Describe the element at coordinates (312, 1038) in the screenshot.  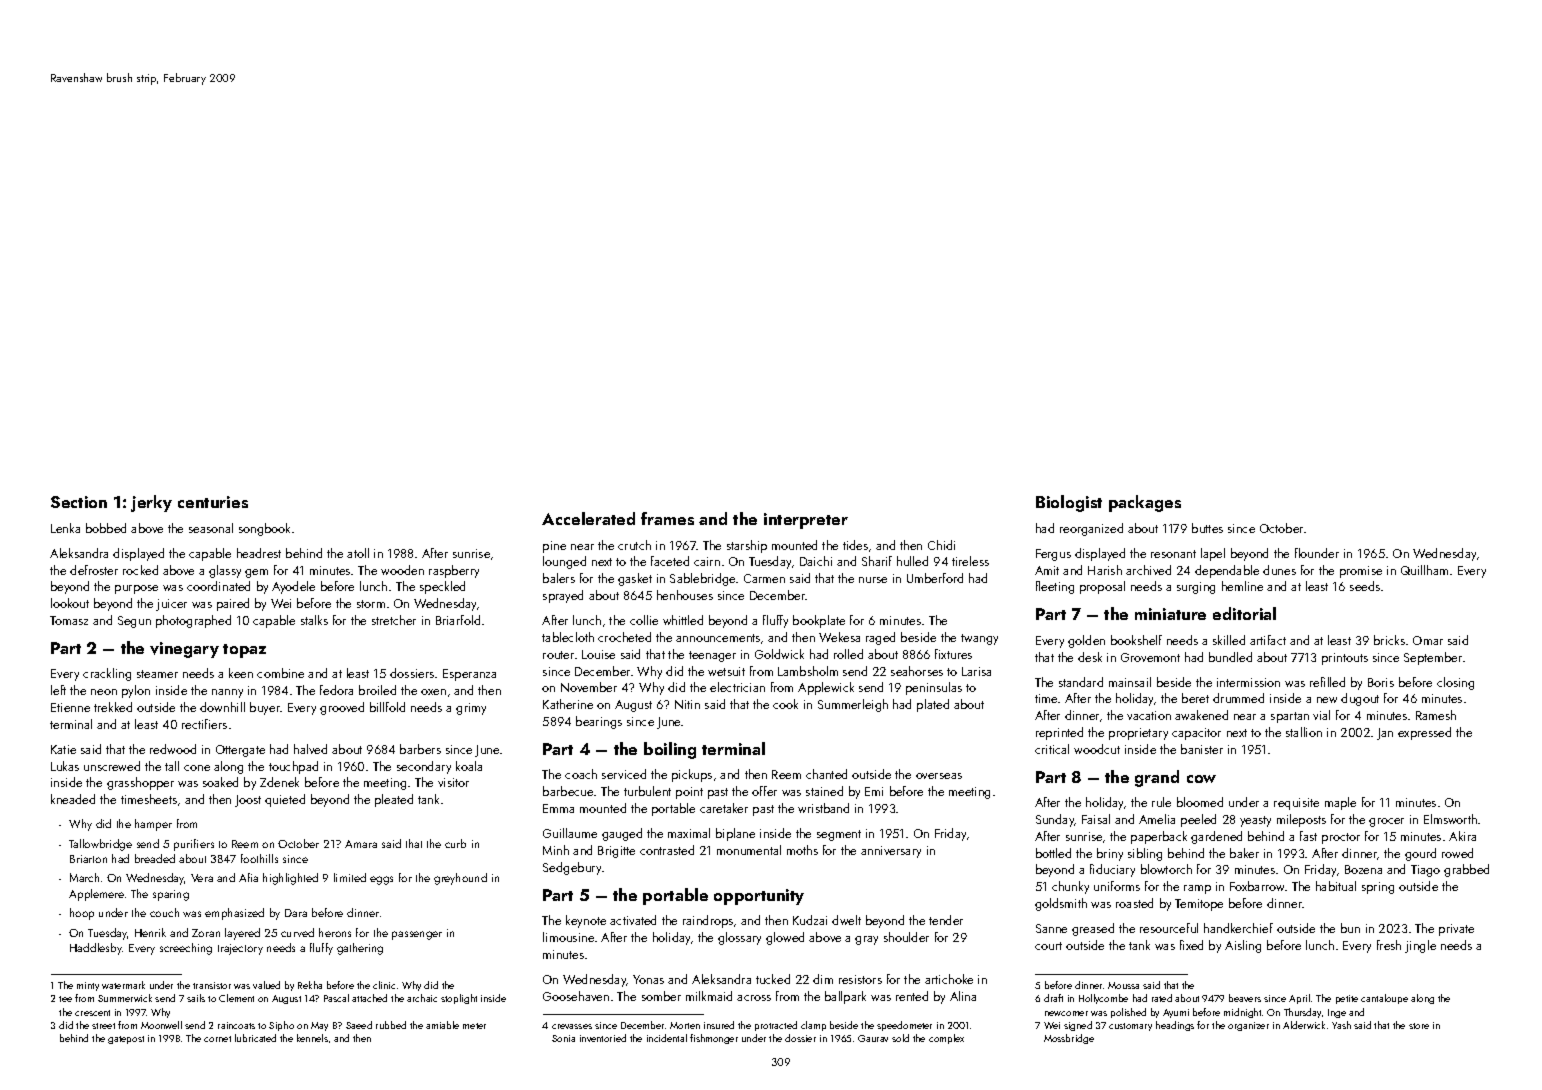
I see `kennels` at that location.
